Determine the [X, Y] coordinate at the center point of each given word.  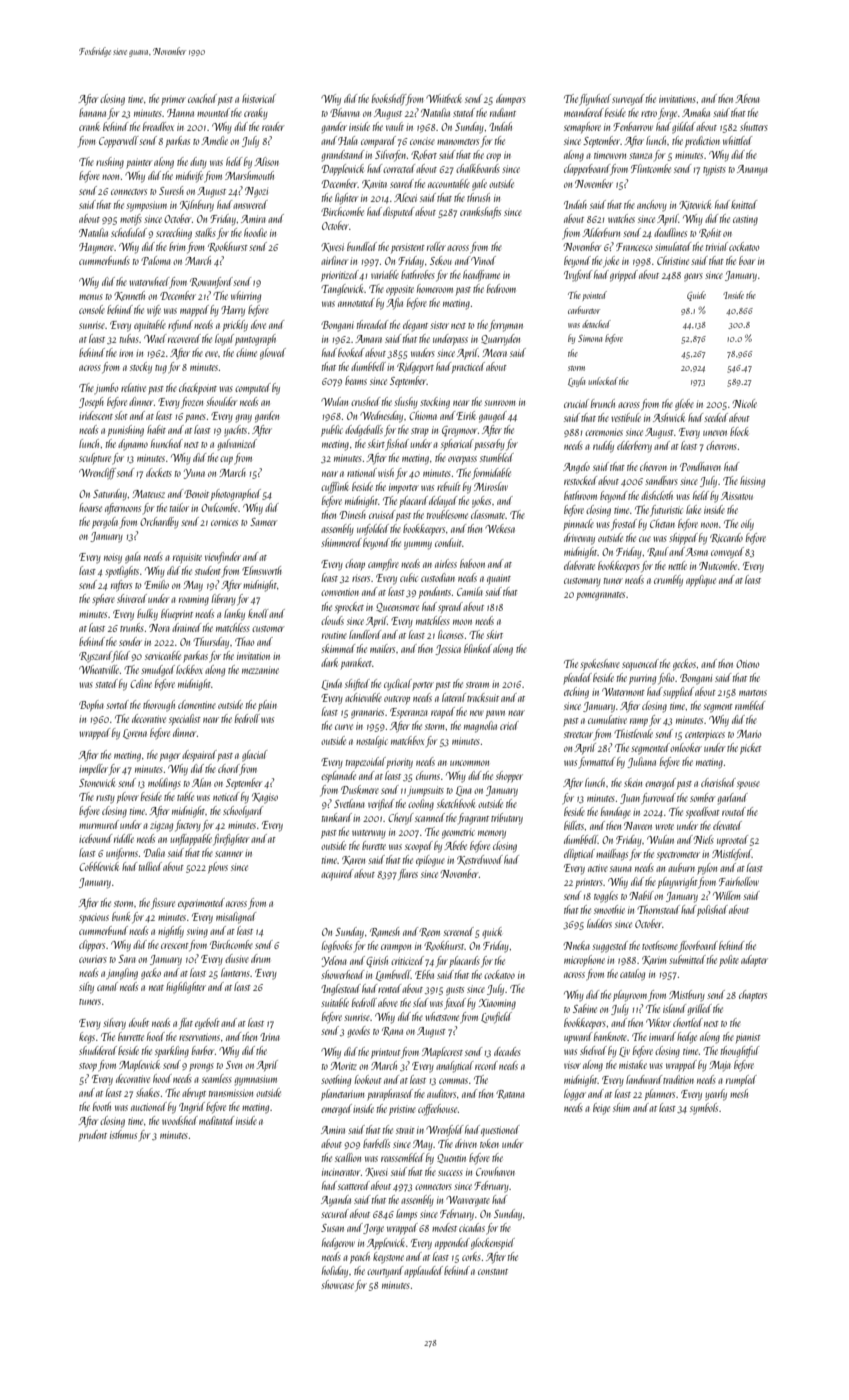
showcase [337, 1284]
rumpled [741, 1080]
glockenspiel [493, 1244]
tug [161, 369]
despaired [199, 755]
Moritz [343, 1066]
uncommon [469, 763]
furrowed [658, 799]
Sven [234, 1065]
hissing [752, 482]
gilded [683, 128]
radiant [503, 112]
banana [92, 112]
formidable [491, 474]
